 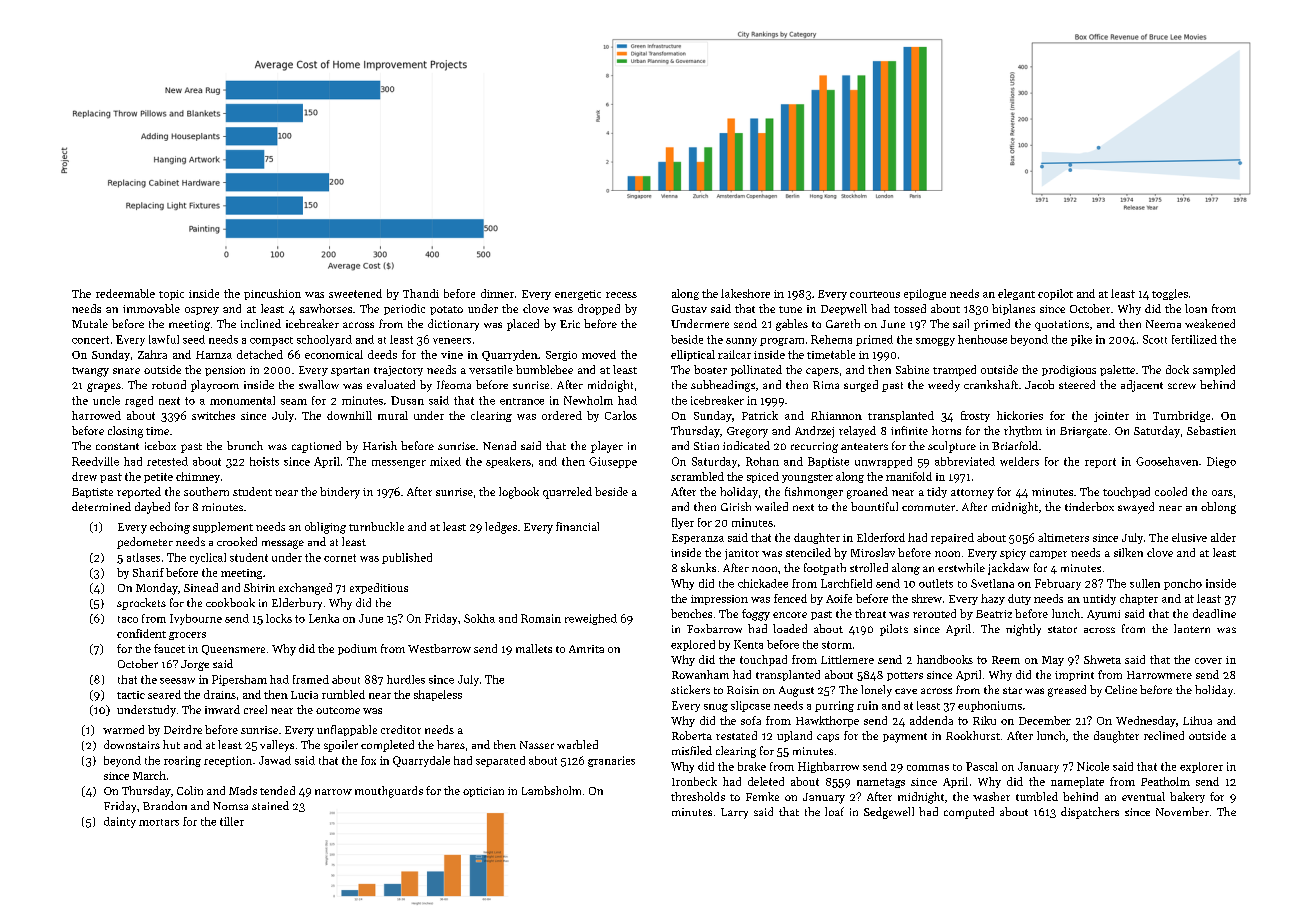 What do you see at coordinates (497, 293) in the image?
I see `dinner` at bounding box center [497, 293].
